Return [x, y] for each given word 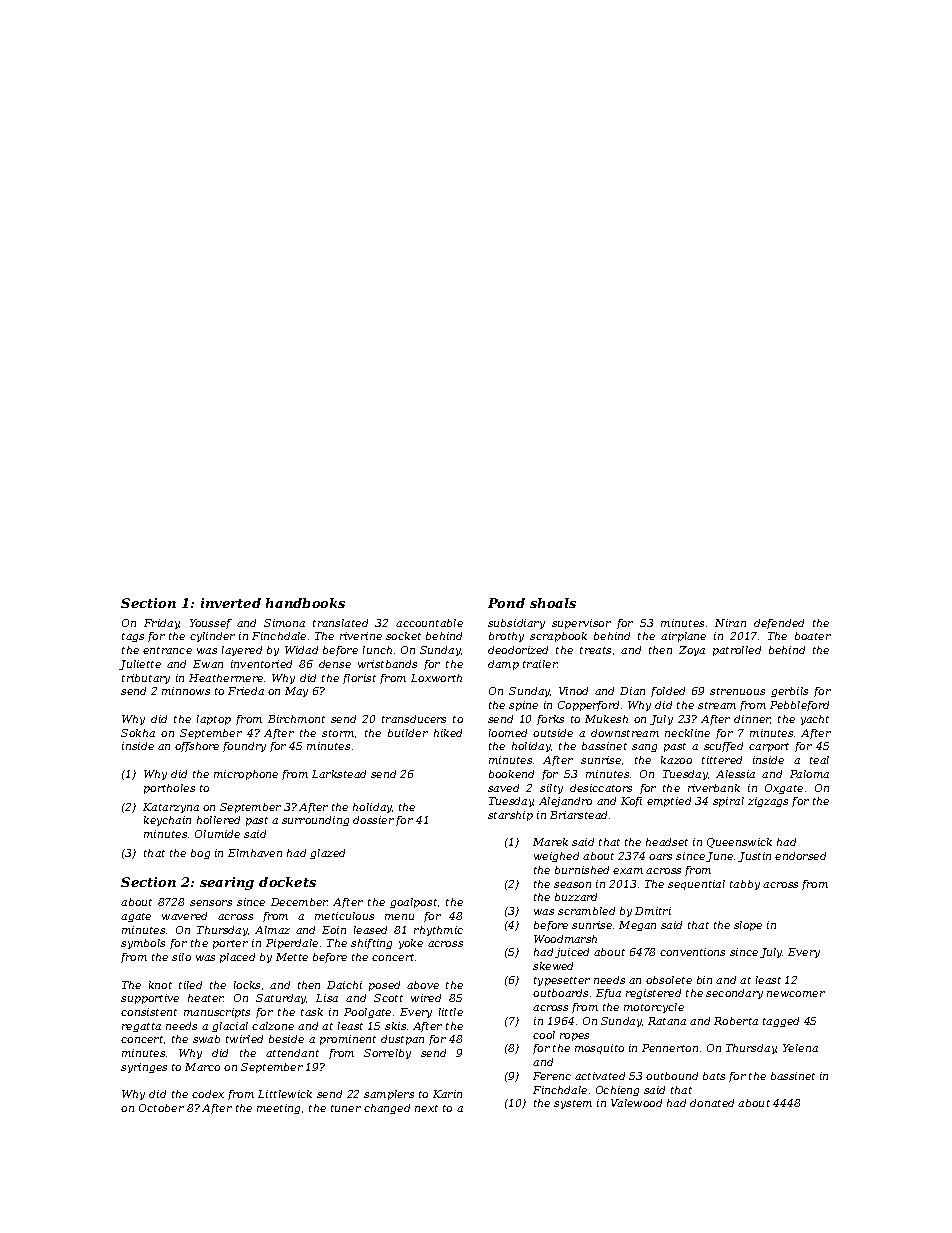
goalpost [413, 903]
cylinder [212, 637]
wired [426, 998]
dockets [287, 882]
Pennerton [670, 1048]
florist [359, 679]
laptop [214, 720]
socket [403, 636]
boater [813, 636]
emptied [669, 802]
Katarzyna [171, 808]
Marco [202, 1067]
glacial [230, 1027]
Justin [754, 857]
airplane [683, 637]
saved [503, 788]
